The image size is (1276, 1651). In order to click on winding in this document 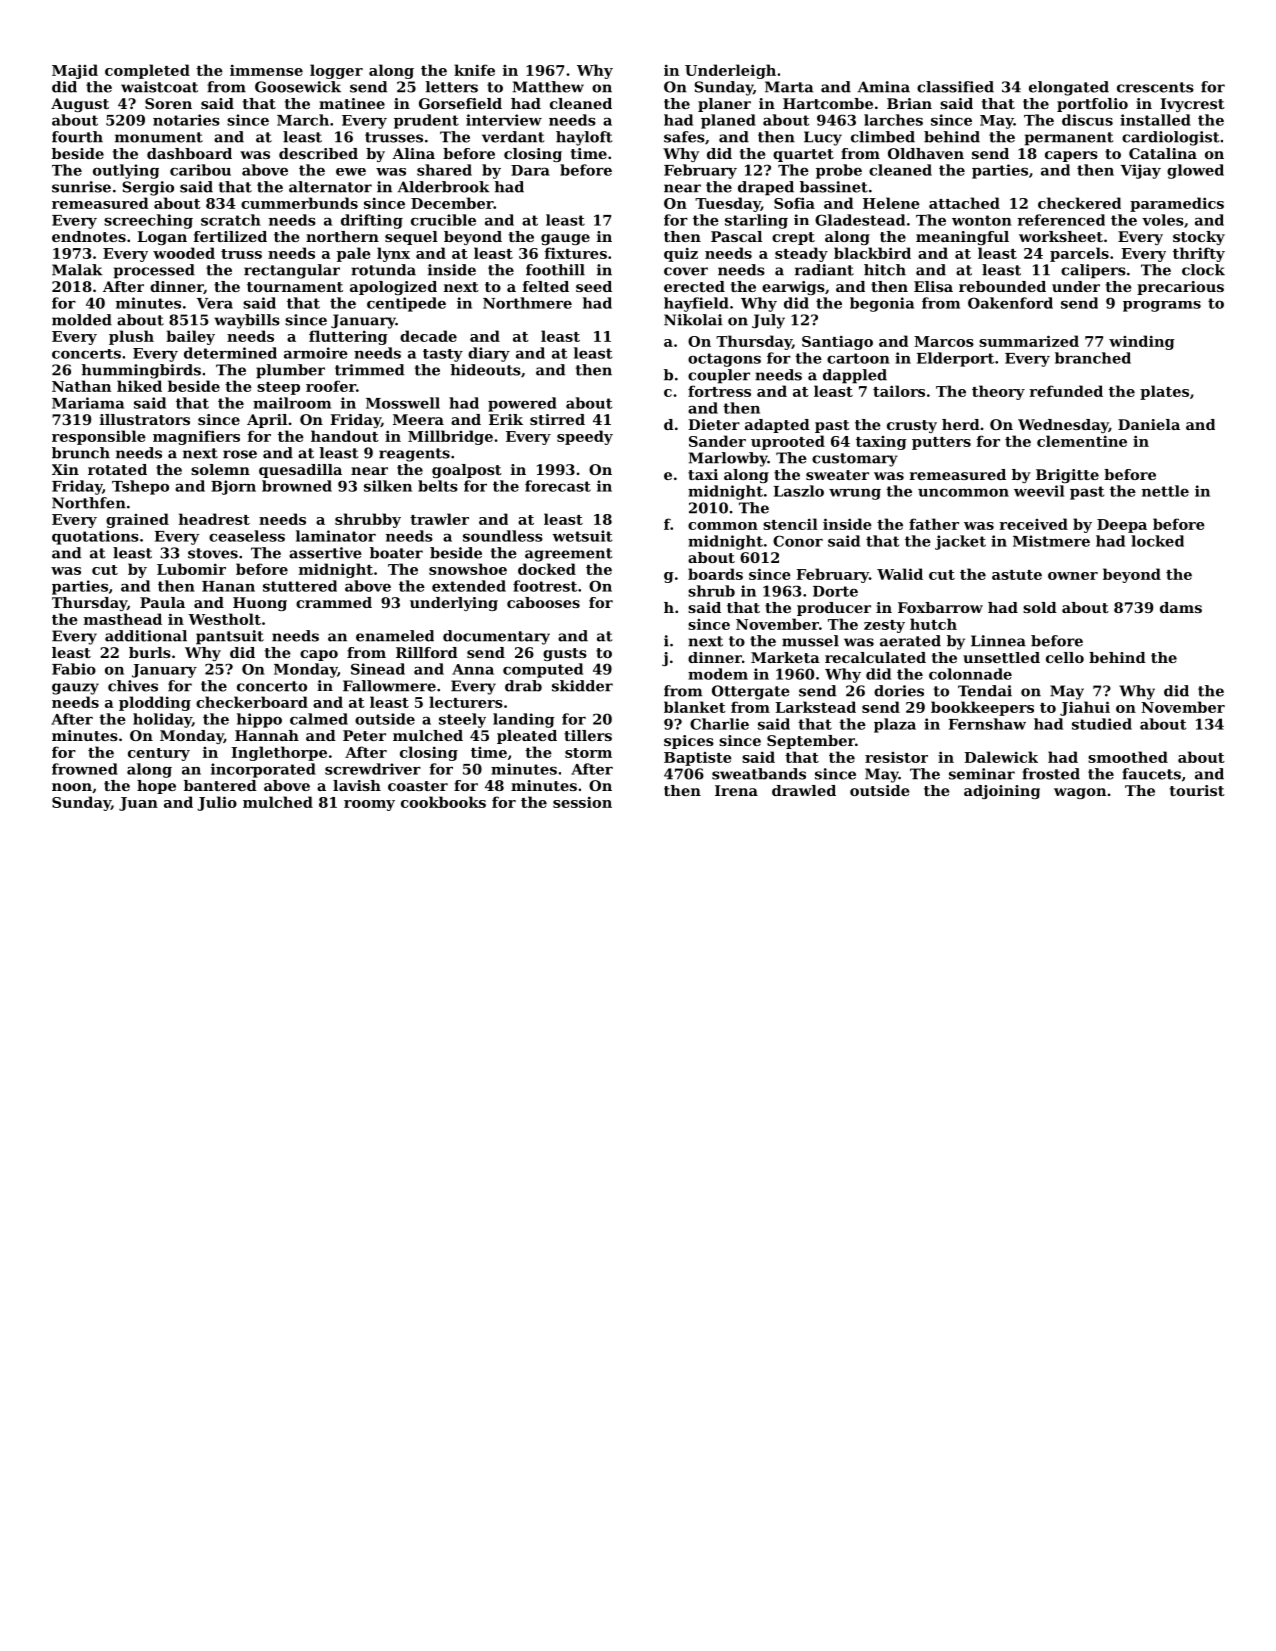, I will do `click(1142, 342)`.
